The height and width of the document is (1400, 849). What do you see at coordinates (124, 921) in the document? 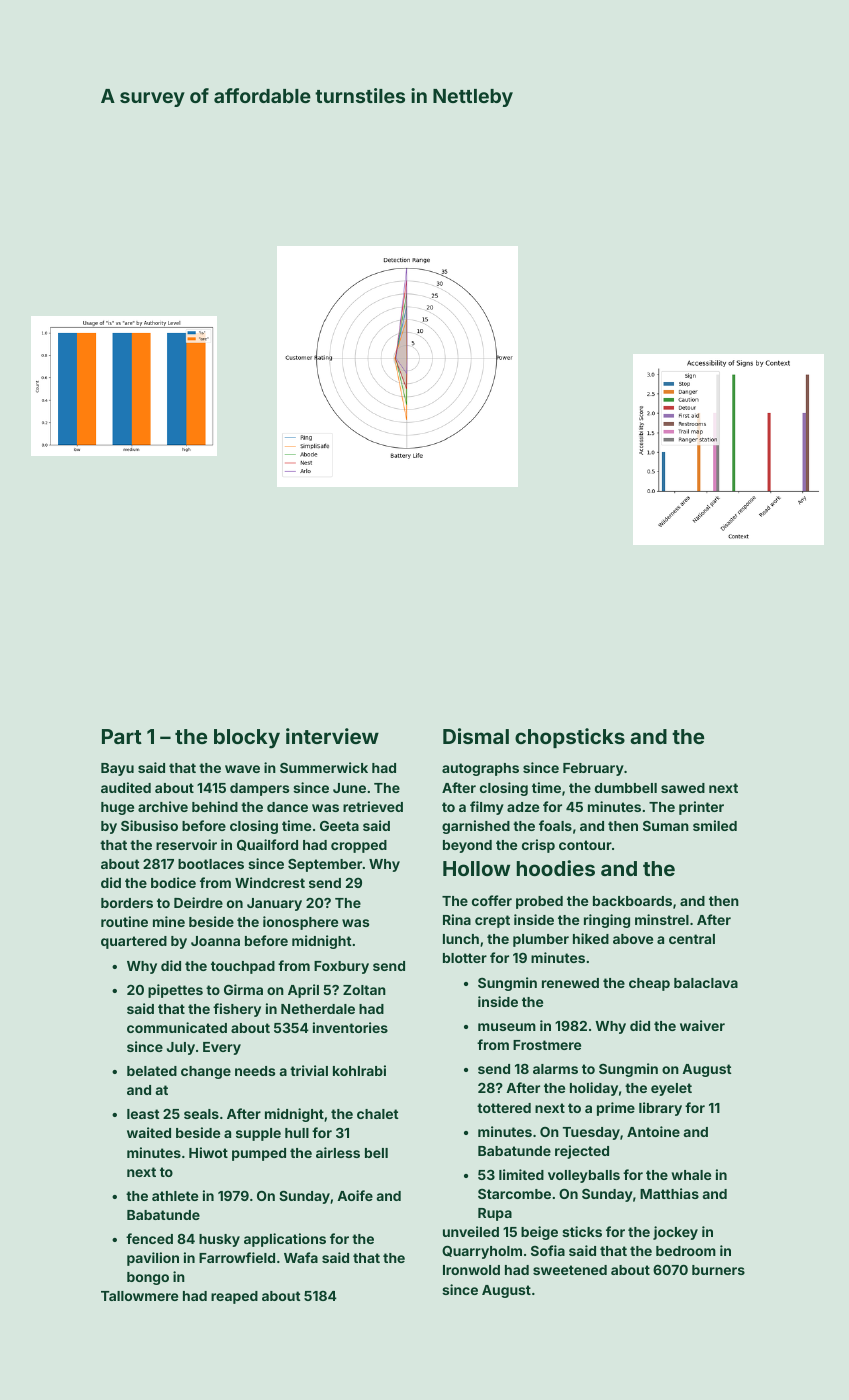
I see `routine` at bounding box center [124, 921].
